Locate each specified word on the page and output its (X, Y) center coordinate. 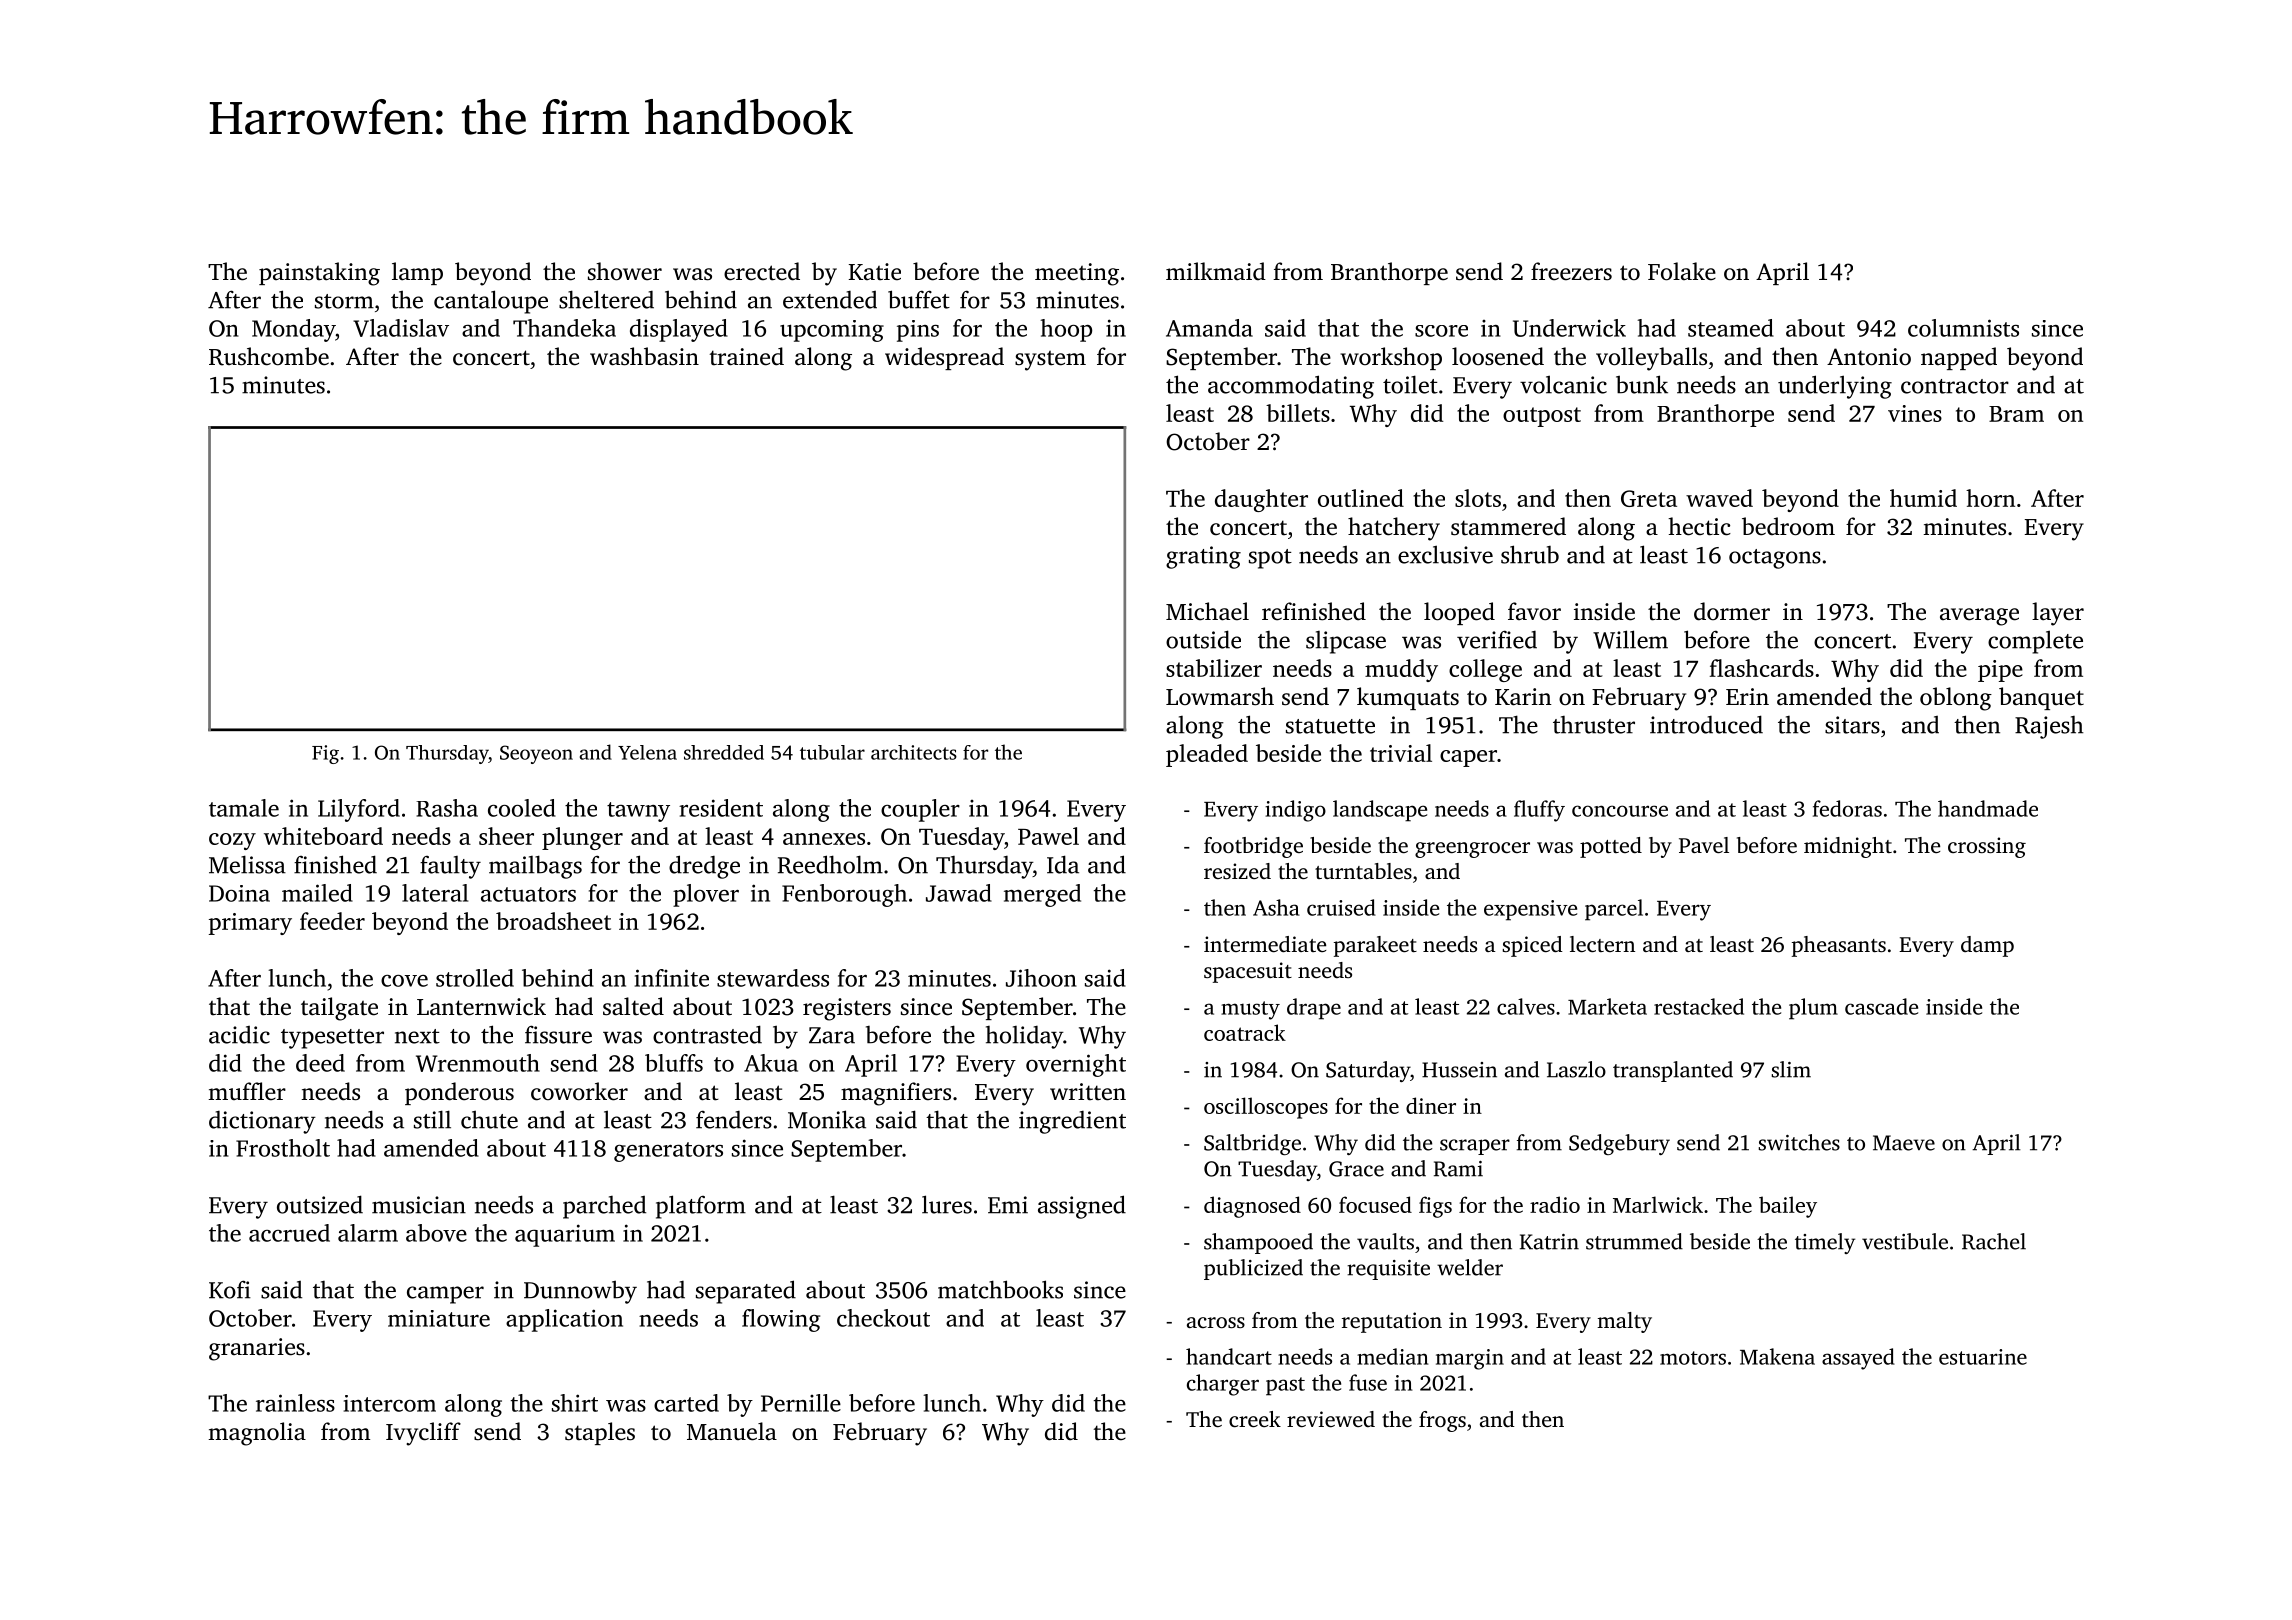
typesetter (332, 1039)
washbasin (644, 356)
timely (1825, 1243)
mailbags (535, 867)
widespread (944, 358)
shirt (575, 1403)
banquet (2041, 698)
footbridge (1253, 847)
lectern (1602, 944)
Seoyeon (536, 754)
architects (914, 752)
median (1392, 1356)
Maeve (1904, 1143)
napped (1959, 358)
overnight (1076, 1065)
